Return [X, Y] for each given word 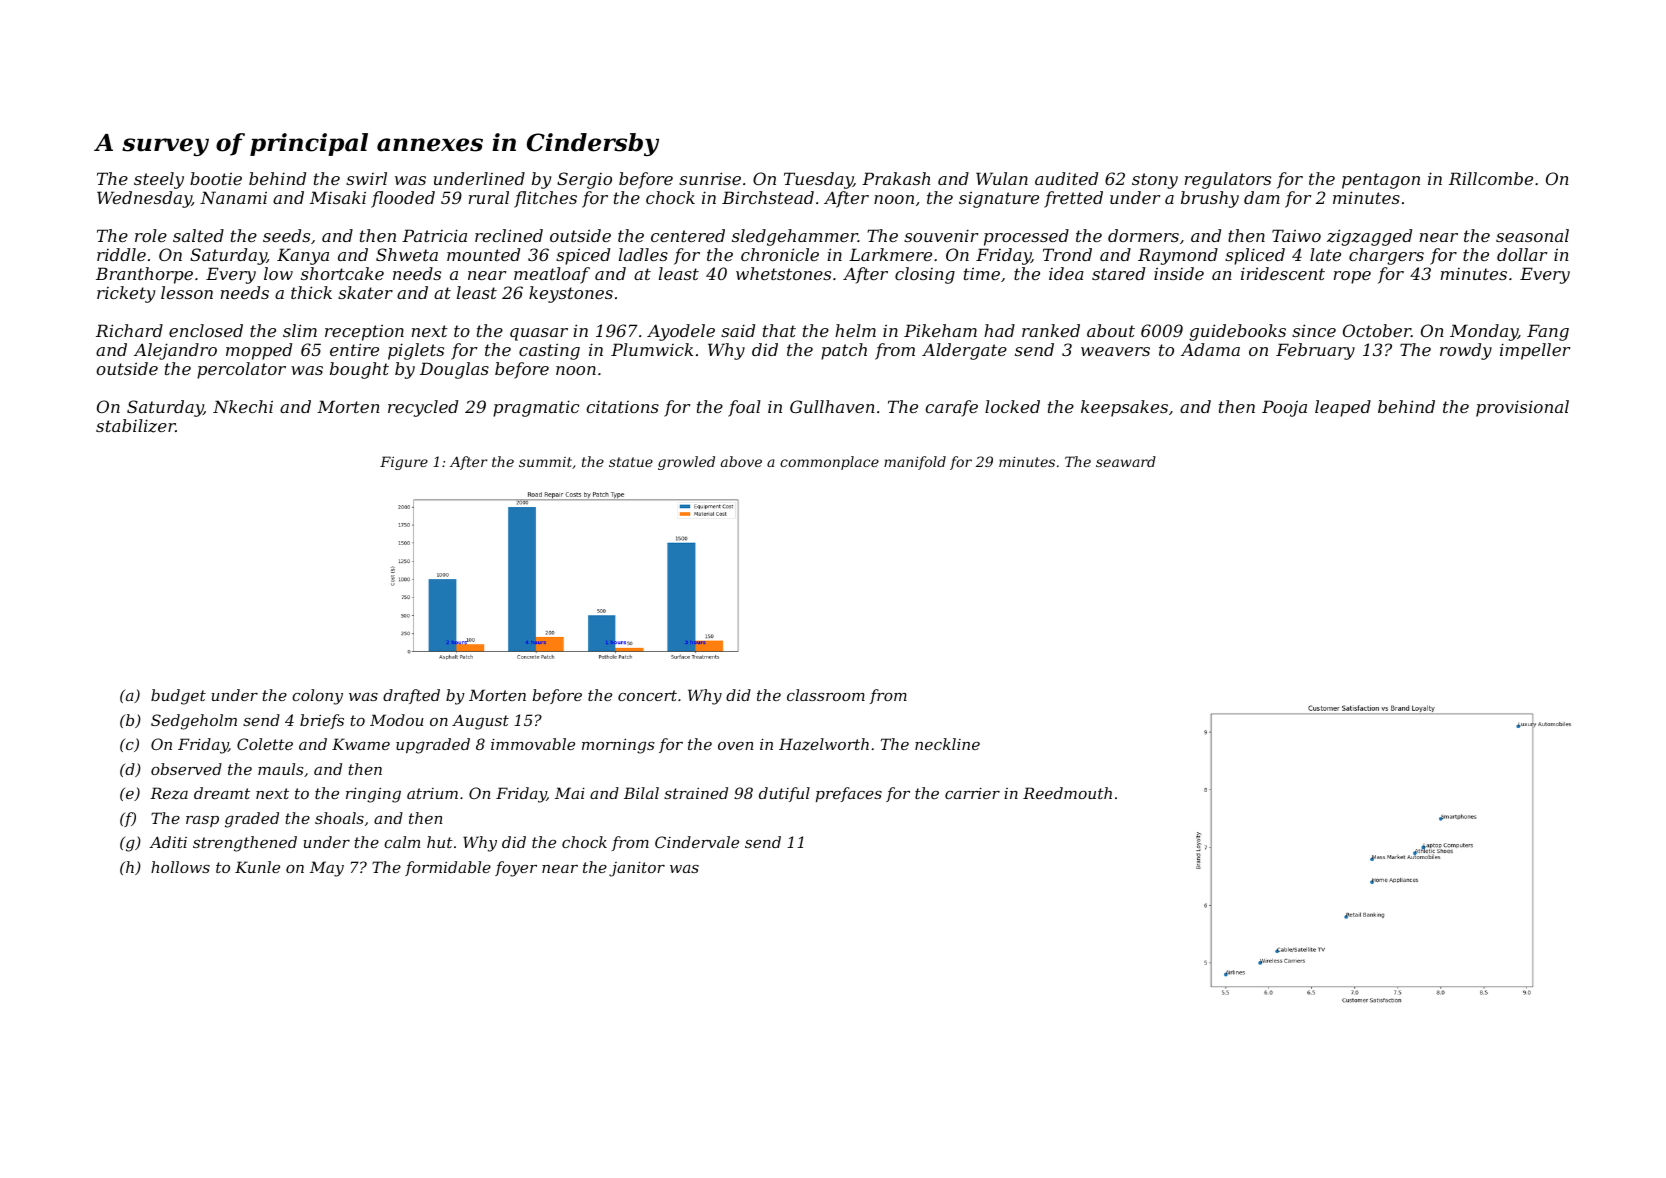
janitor [637, 869]
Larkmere [890, 254]
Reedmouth [1067, 793]
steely [159, 180]
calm [402, 842]
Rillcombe [1491, 178]
